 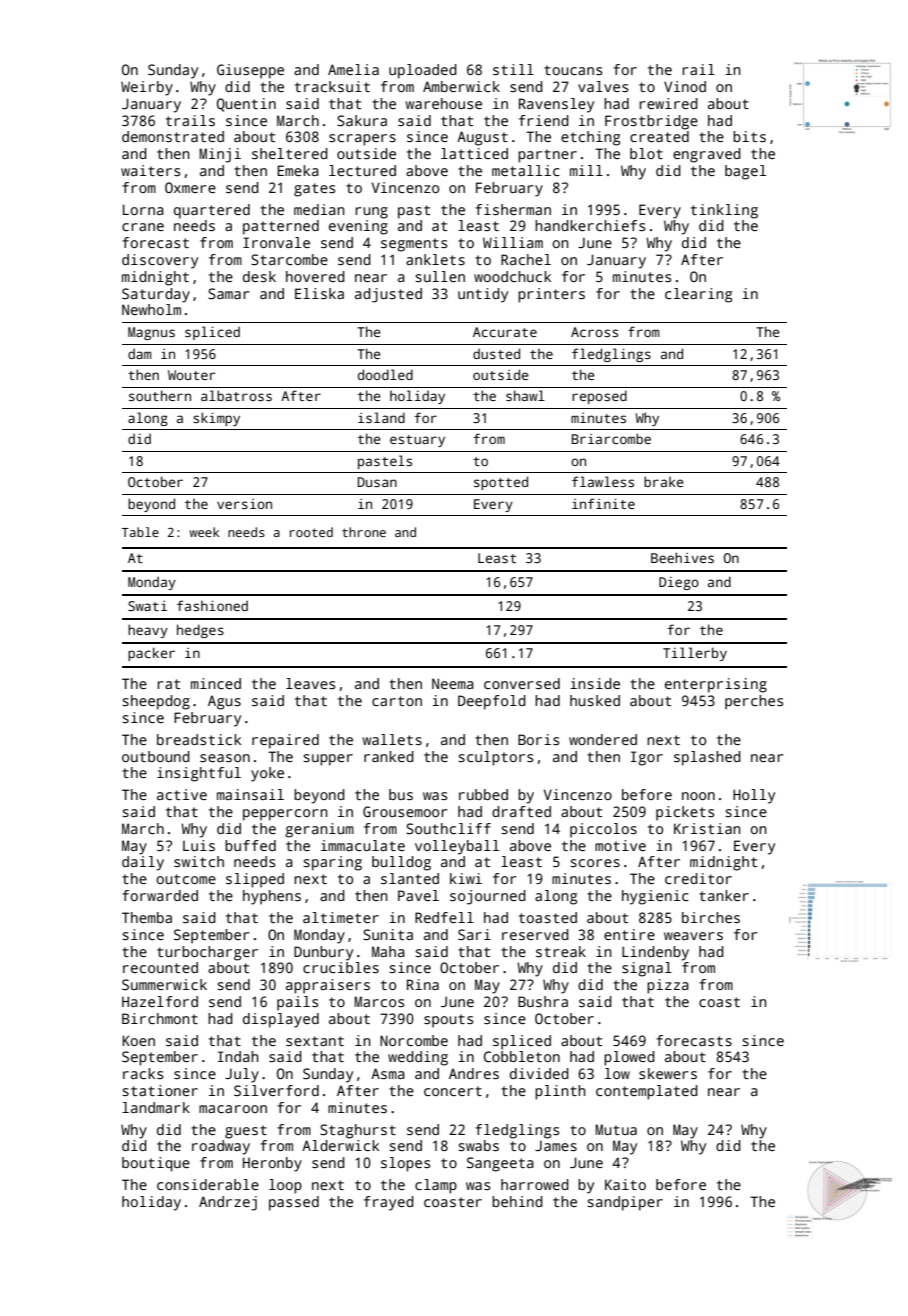 What do you see at coordinates (544, 120) in the screenshot?
I see `friend` at bounding box center [544, 120].
